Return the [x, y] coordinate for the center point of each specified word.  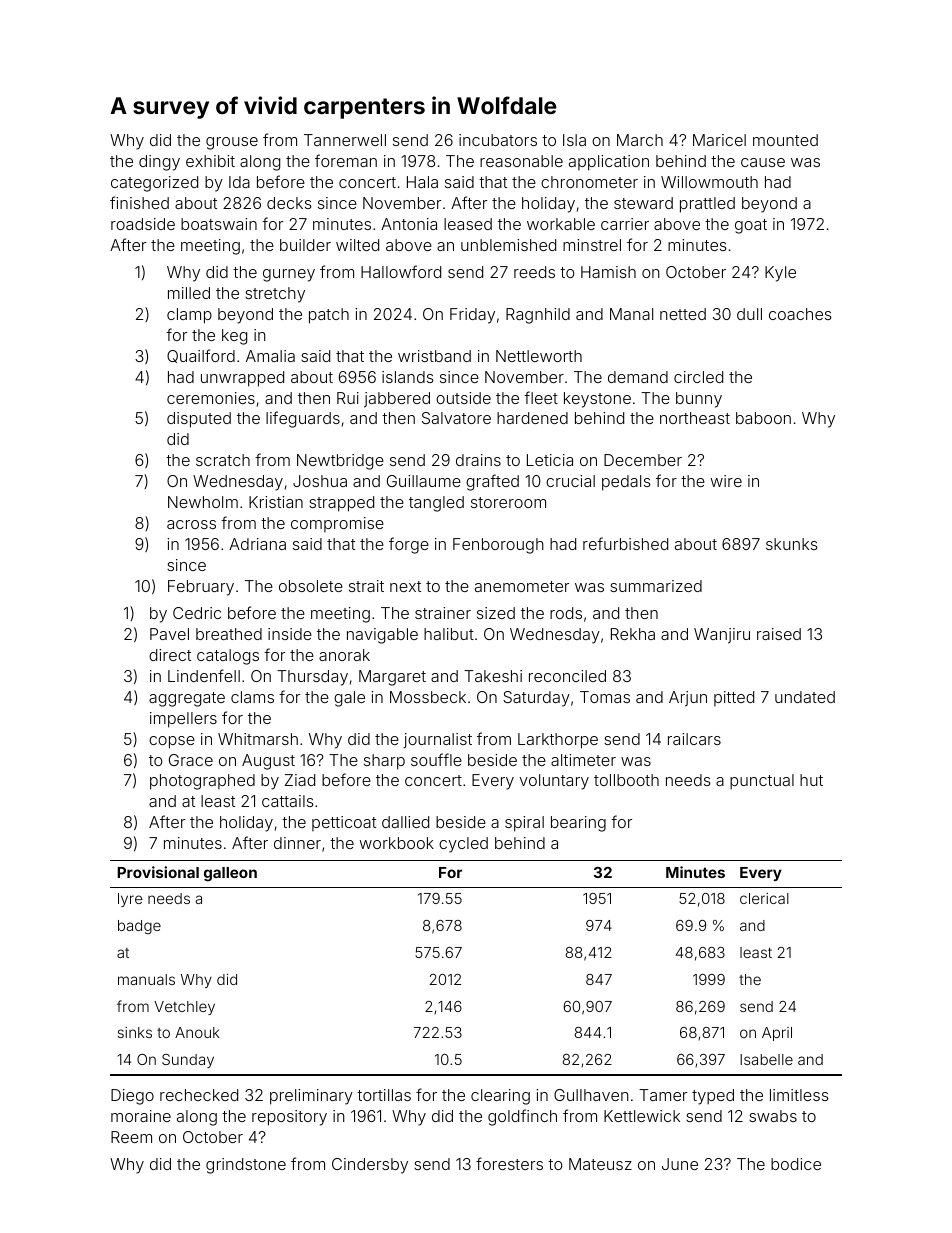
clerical [764, 898]
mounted [785, 140]
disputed [199, 420]
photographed [202, 782]
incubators [498, 140]
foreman [346, 160]
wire [726, 481]
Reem [131, 1137]
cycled [463, 845]
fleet [541, 397]
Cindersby [370, 1166]
